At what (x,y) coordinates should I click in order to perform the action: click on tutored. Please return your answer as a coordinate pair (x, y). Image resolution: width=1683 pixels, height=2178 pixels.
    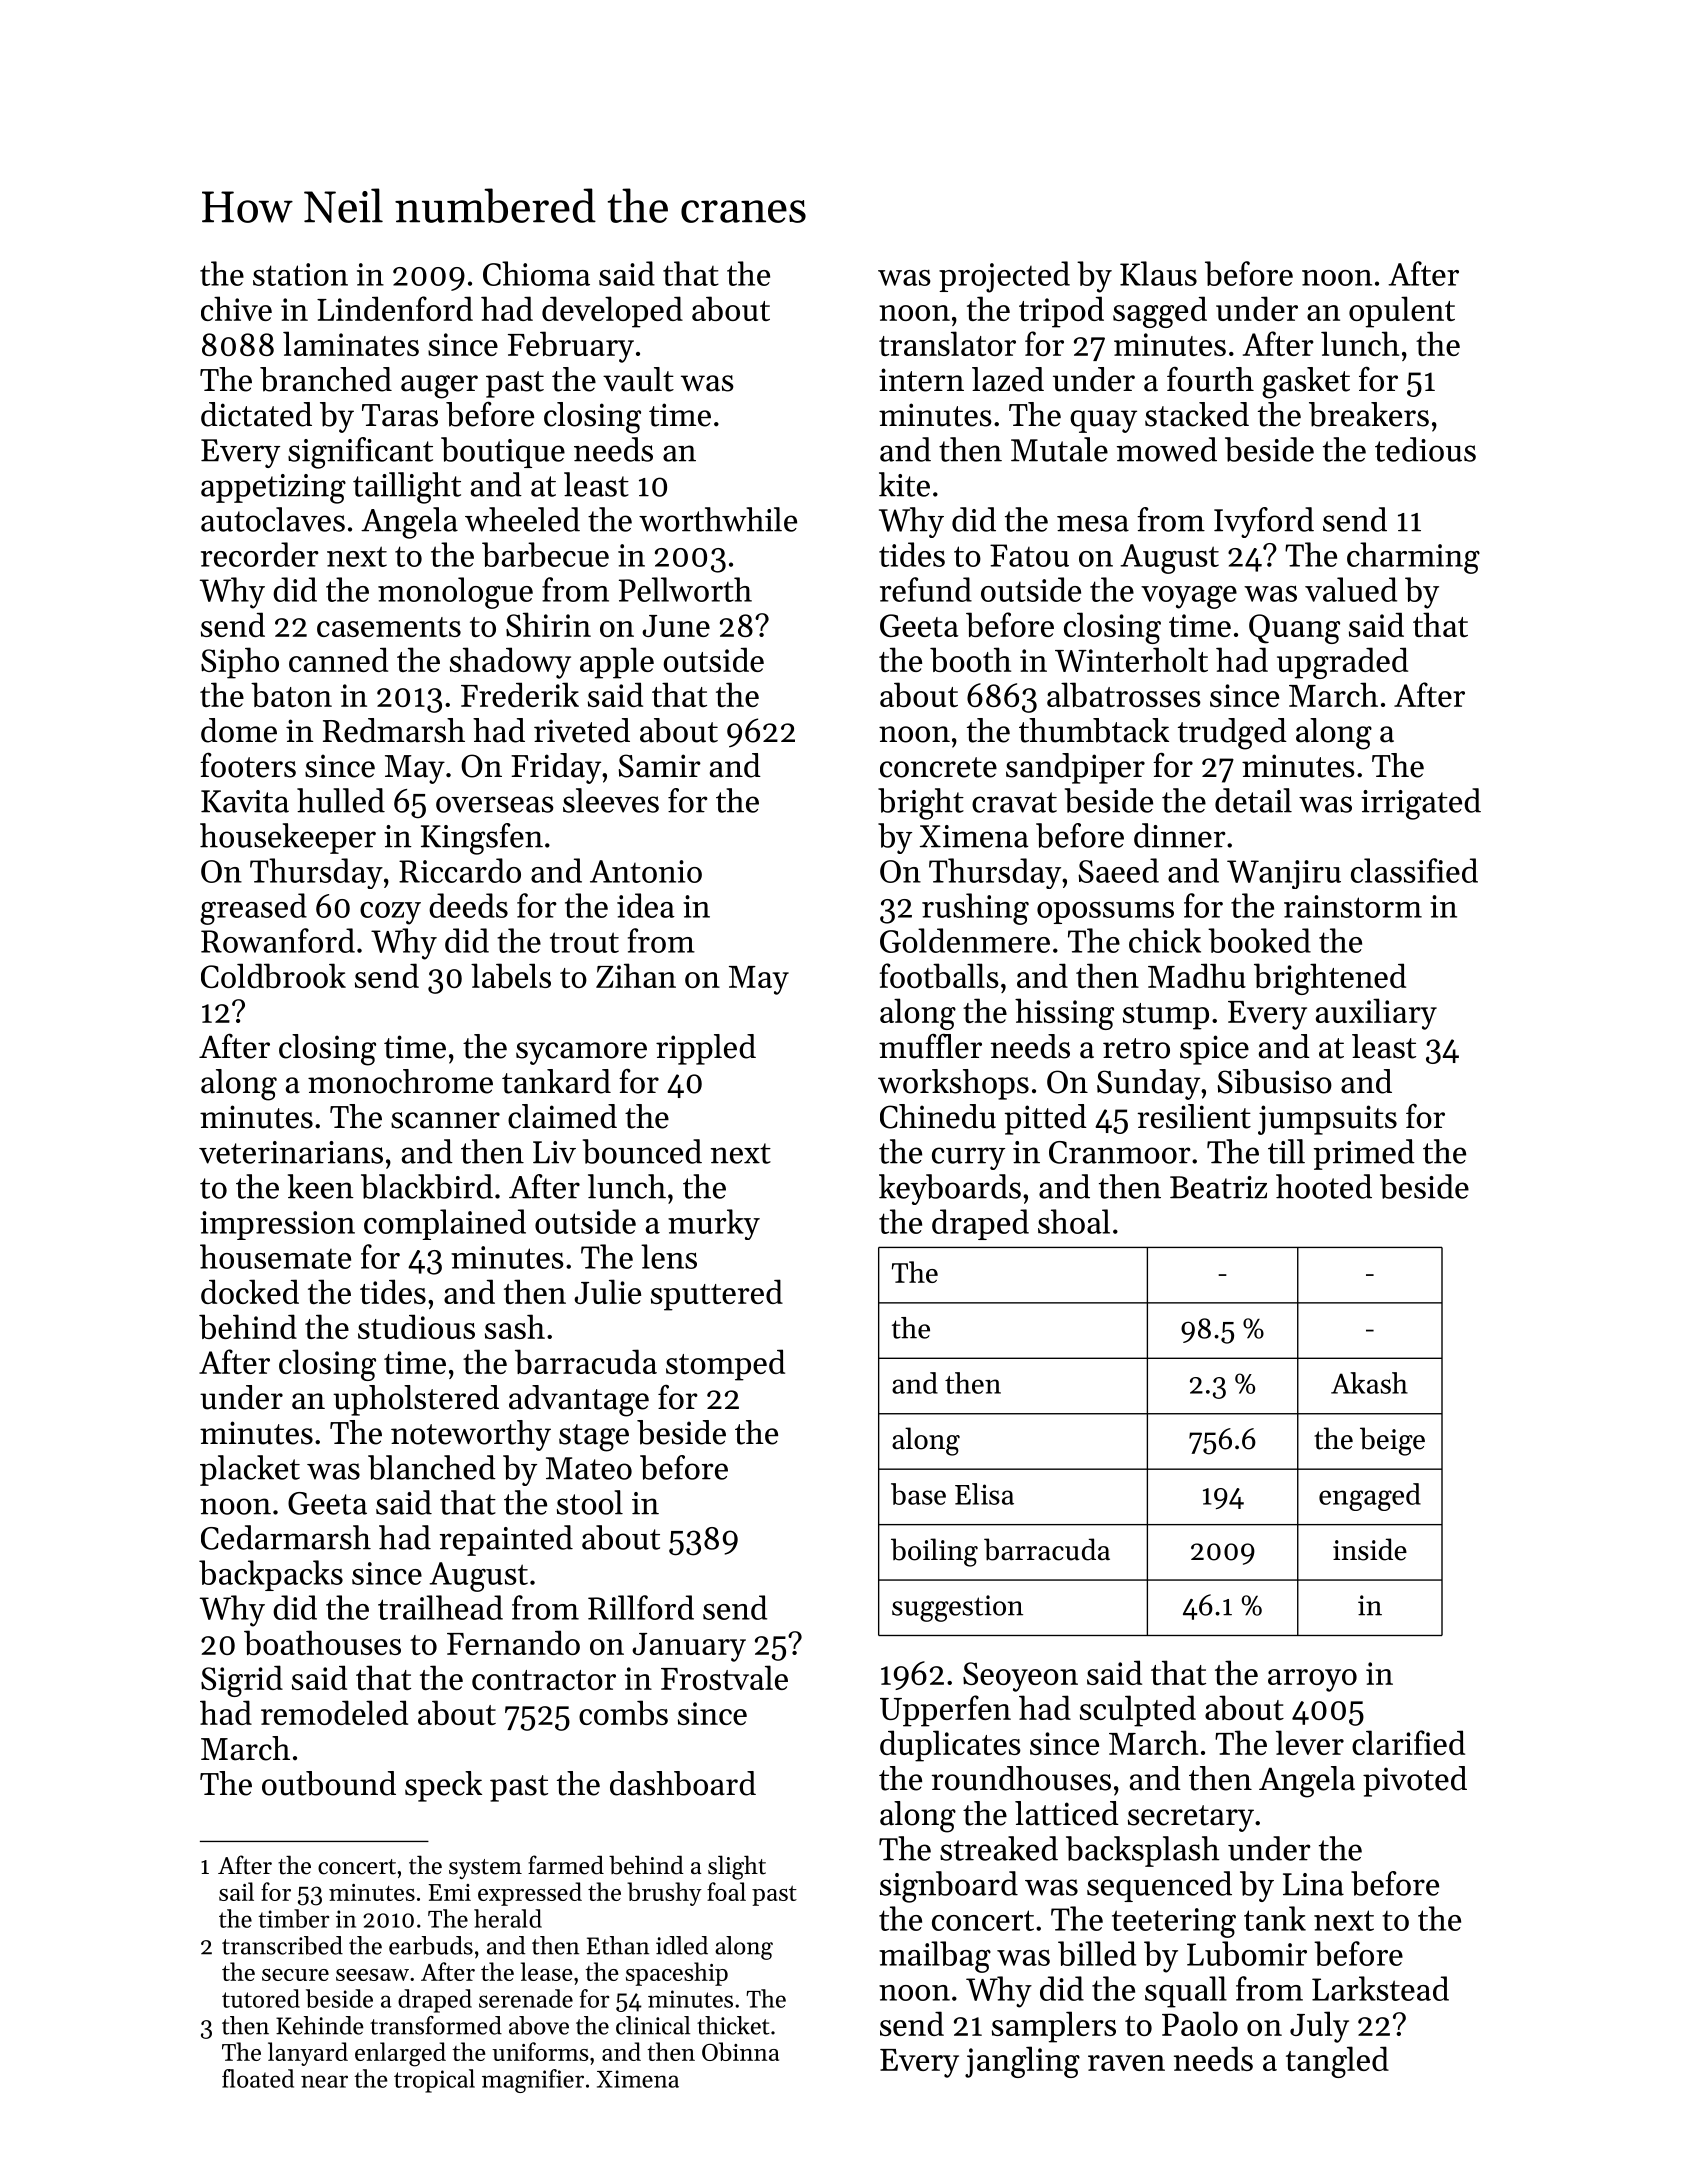
    Looking at the image, I should click on (261, 1998).
